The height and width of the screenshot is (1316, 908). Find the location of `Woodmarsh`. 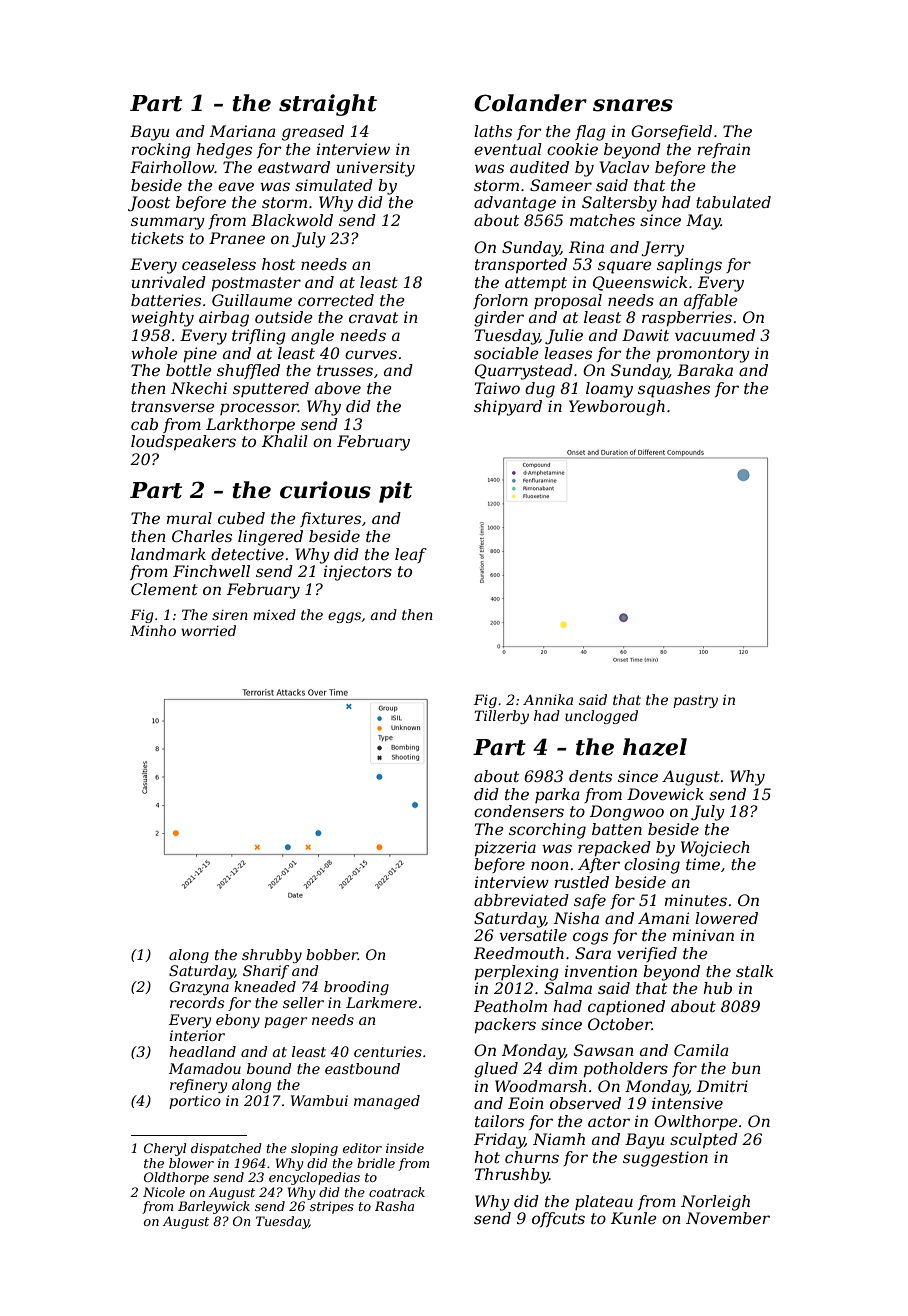

Woodmarsh is located at coordinates (541, 1086).
